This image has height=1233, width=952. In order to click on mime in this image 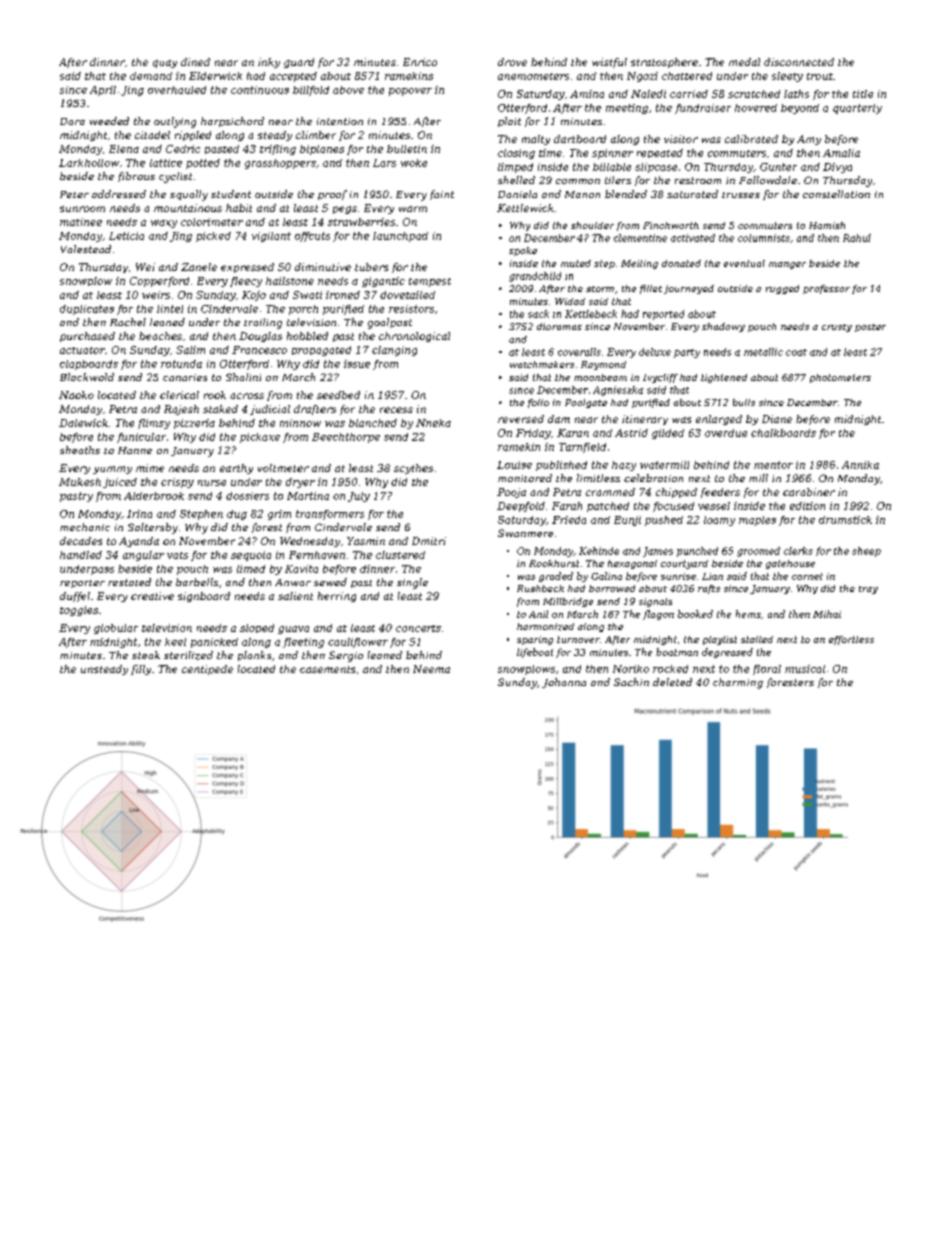, I will do `click(150, 468)`.
